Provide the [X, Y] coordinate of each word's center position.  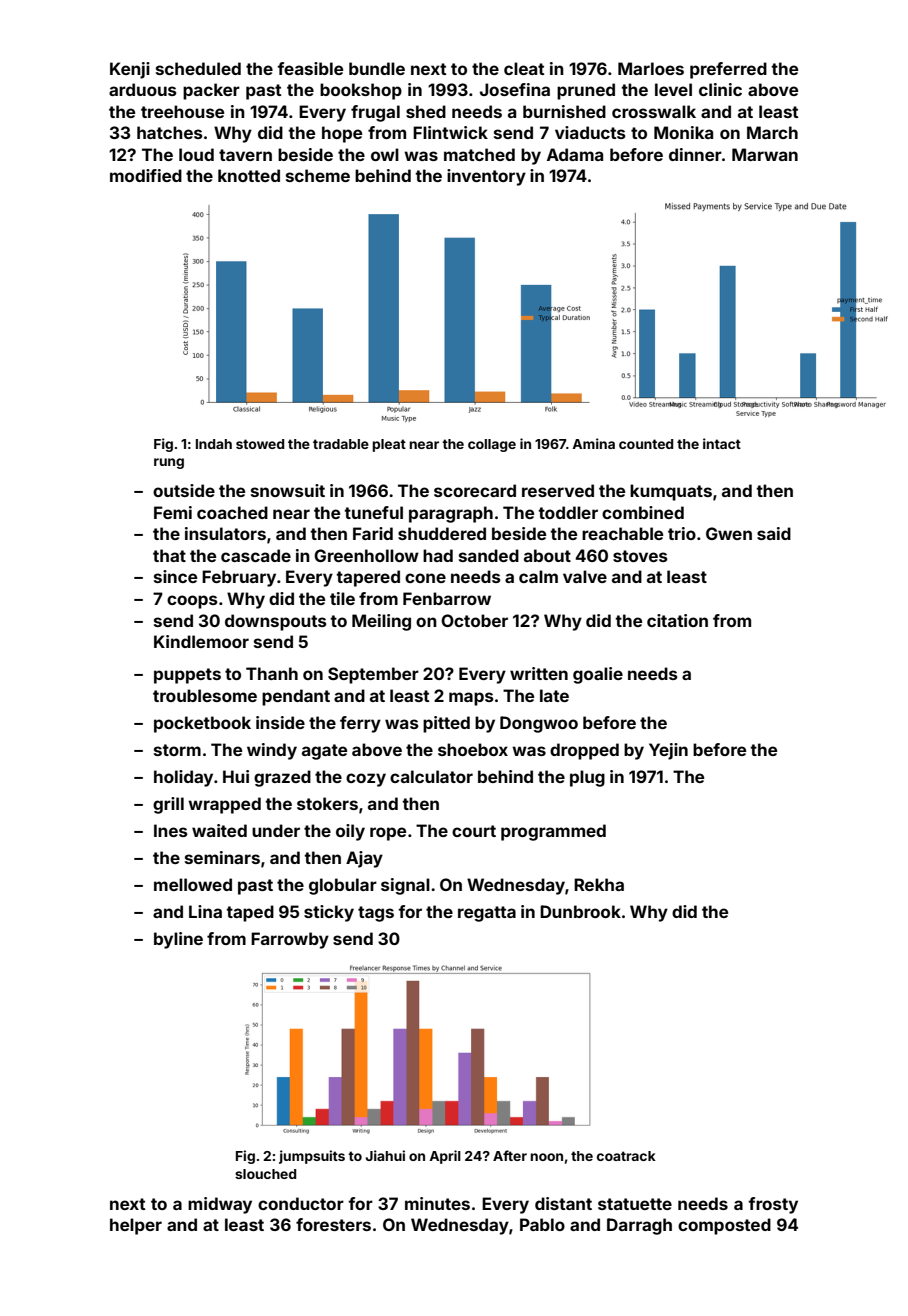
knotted [249, 175]
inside [280, 722]
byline [178, 940]
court [474, 831]
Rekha [599, 884]
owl [385, 154]
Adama [575, 154]
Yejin [668, 751]
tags [376, 914]
